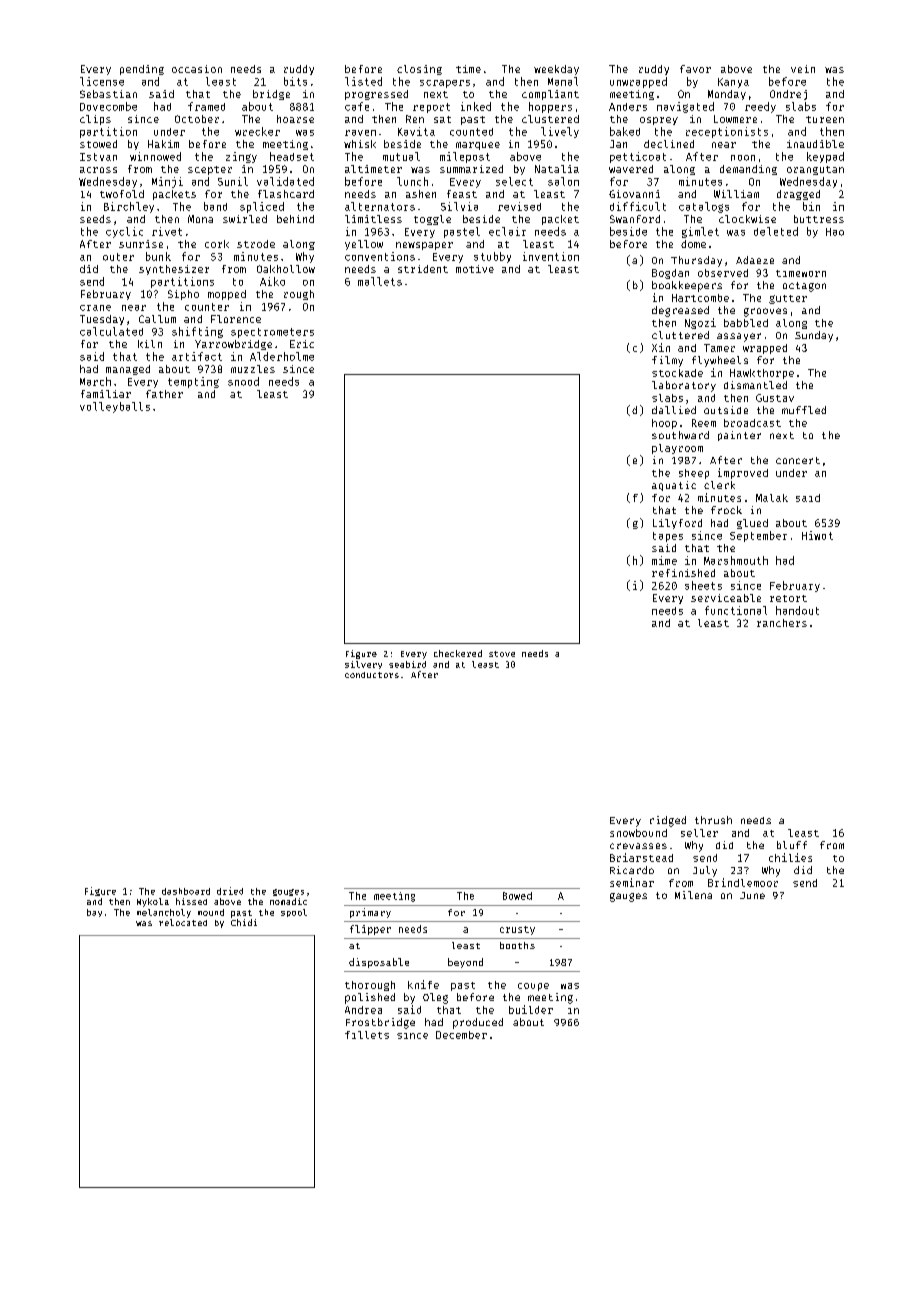  I want to click on dried, so click(230, 891).
